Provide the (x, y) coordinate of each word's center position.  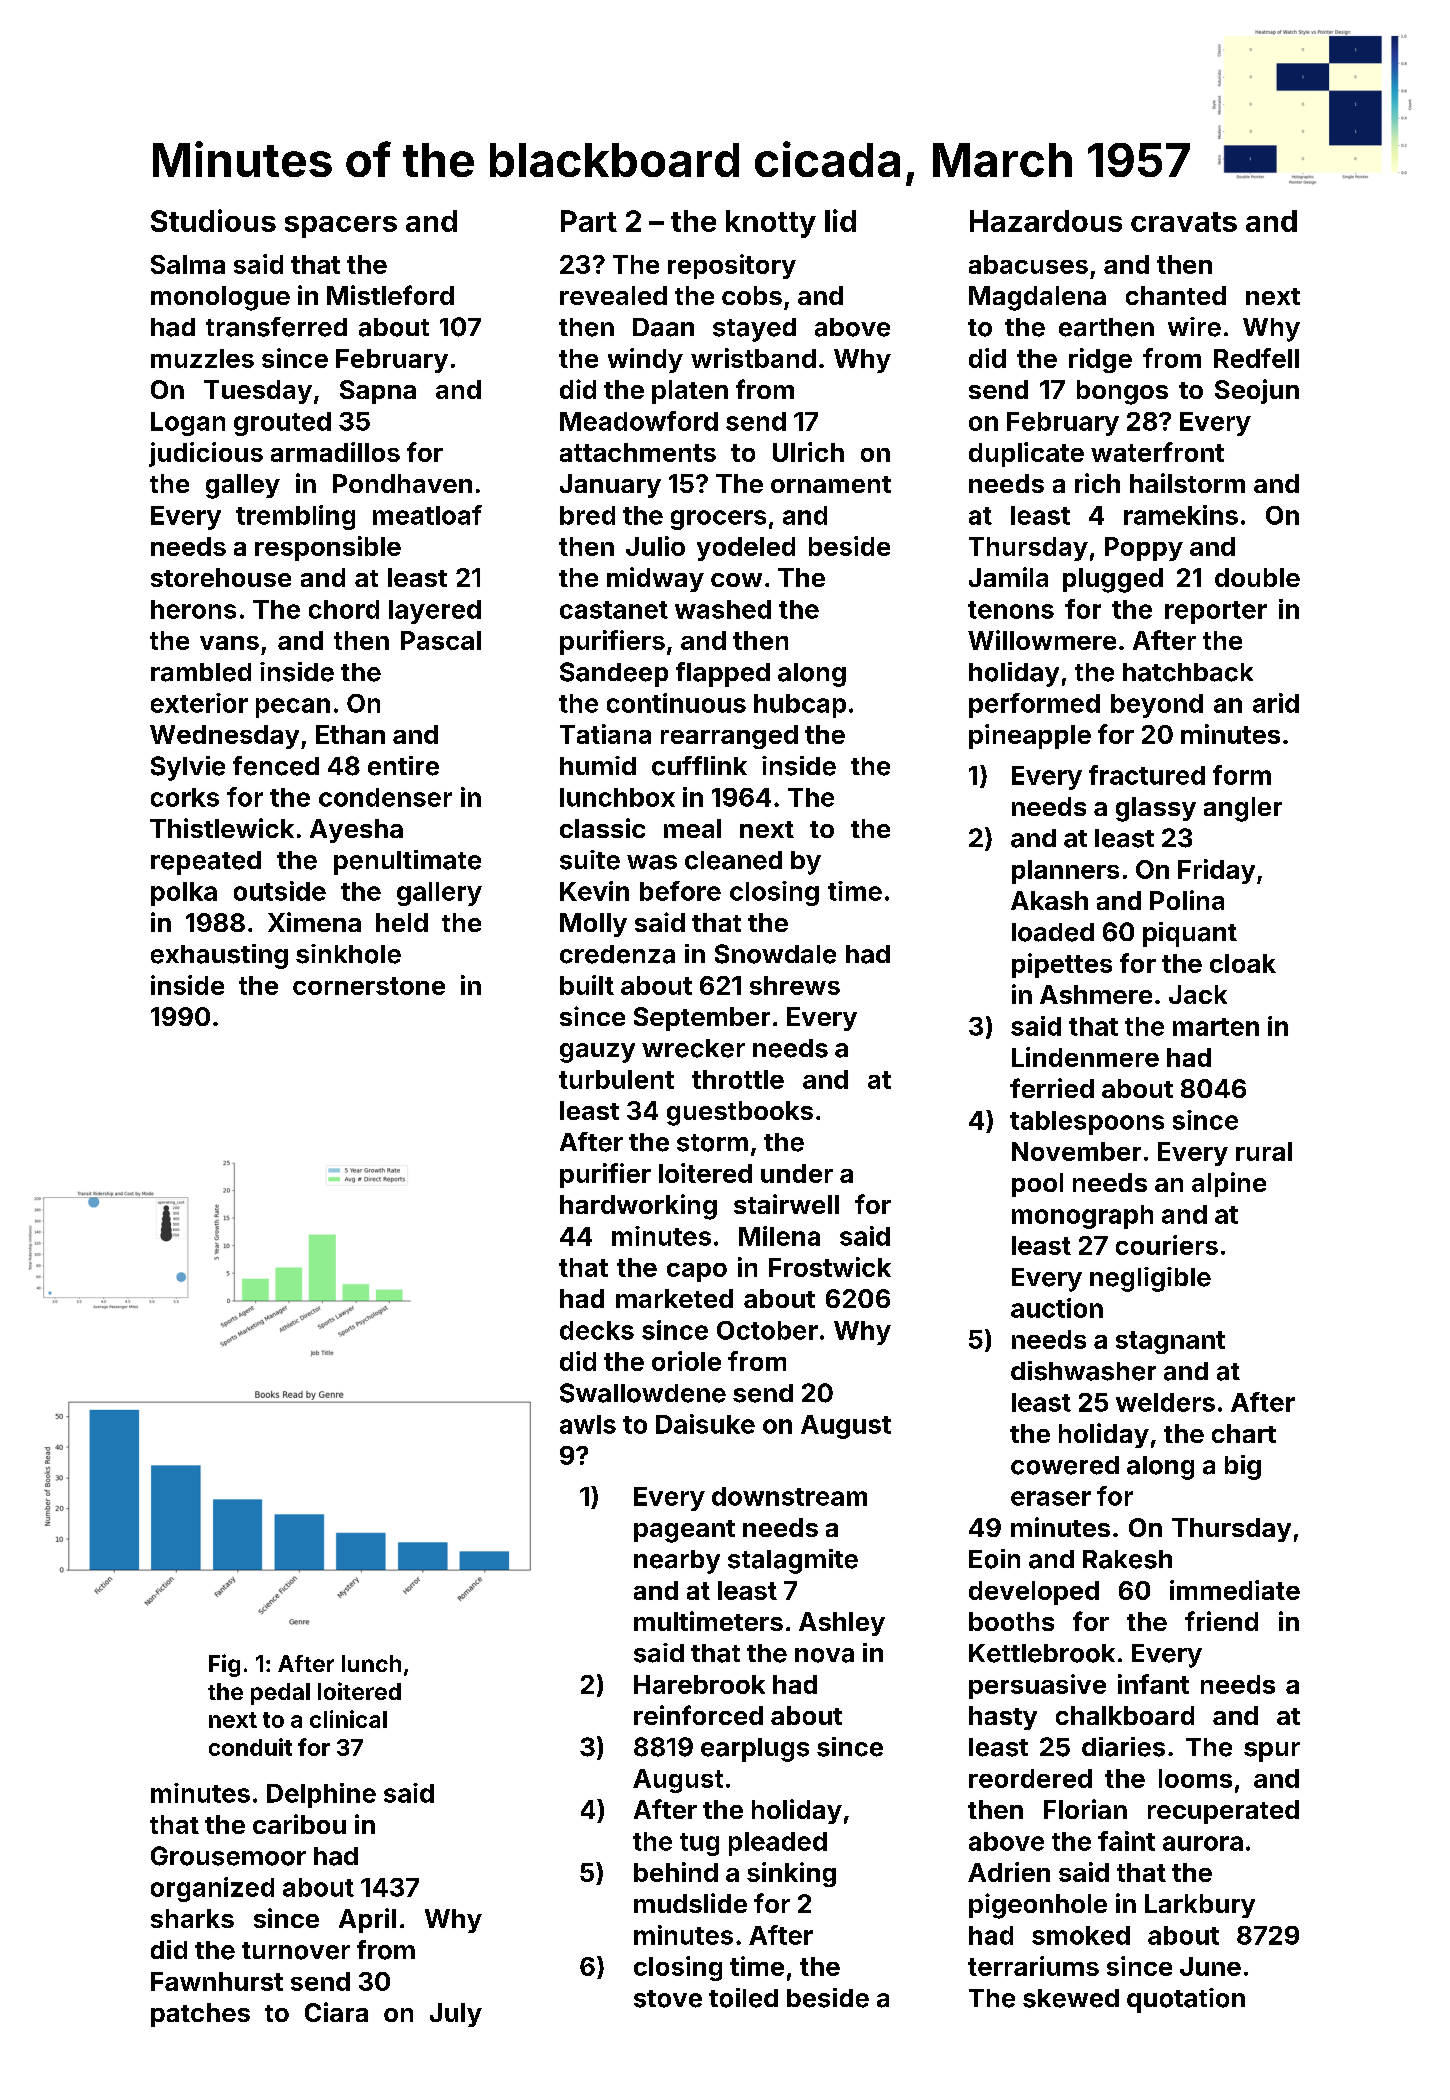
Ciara (336, 2012)
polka (184, 894)
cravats (1184, 222)
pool (1037, 1185)
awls (588, 1424)
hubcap (800, 706)
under (797, 1173)
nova (824, 1655)
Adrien (1009, 1872)
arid (1276, 703)
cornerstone (369, 986)
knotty (771, 224)
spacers (341, 227)
